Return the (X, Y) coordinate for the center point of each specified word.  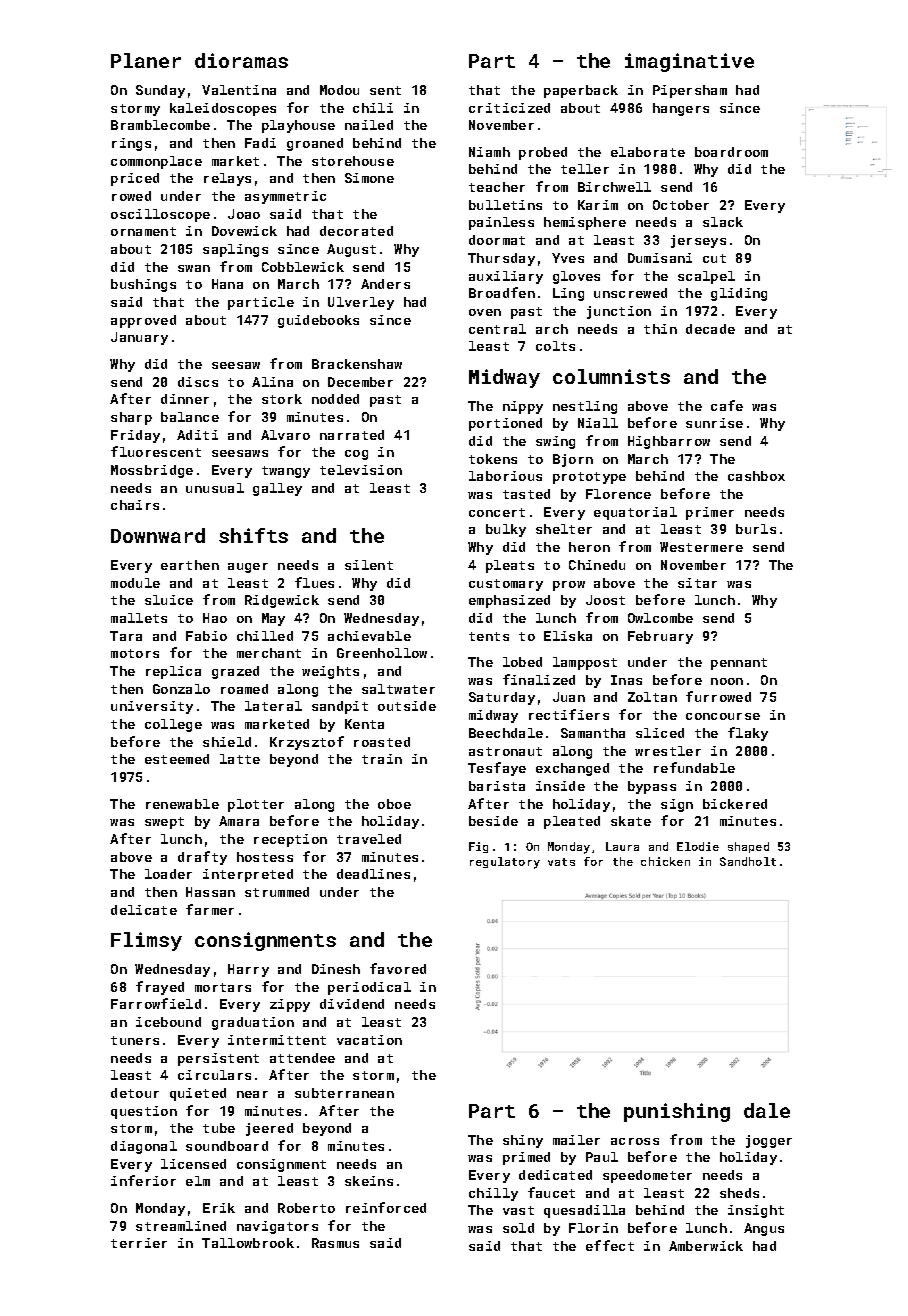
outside (407, 706)
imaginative (689, 62)
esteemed (177, 759)
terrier (139, 1243)
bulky (506, 530)
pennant (739, 664)
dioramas (241, 60)
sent (385, 90)
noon (727, 681)
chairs (135, 505)
